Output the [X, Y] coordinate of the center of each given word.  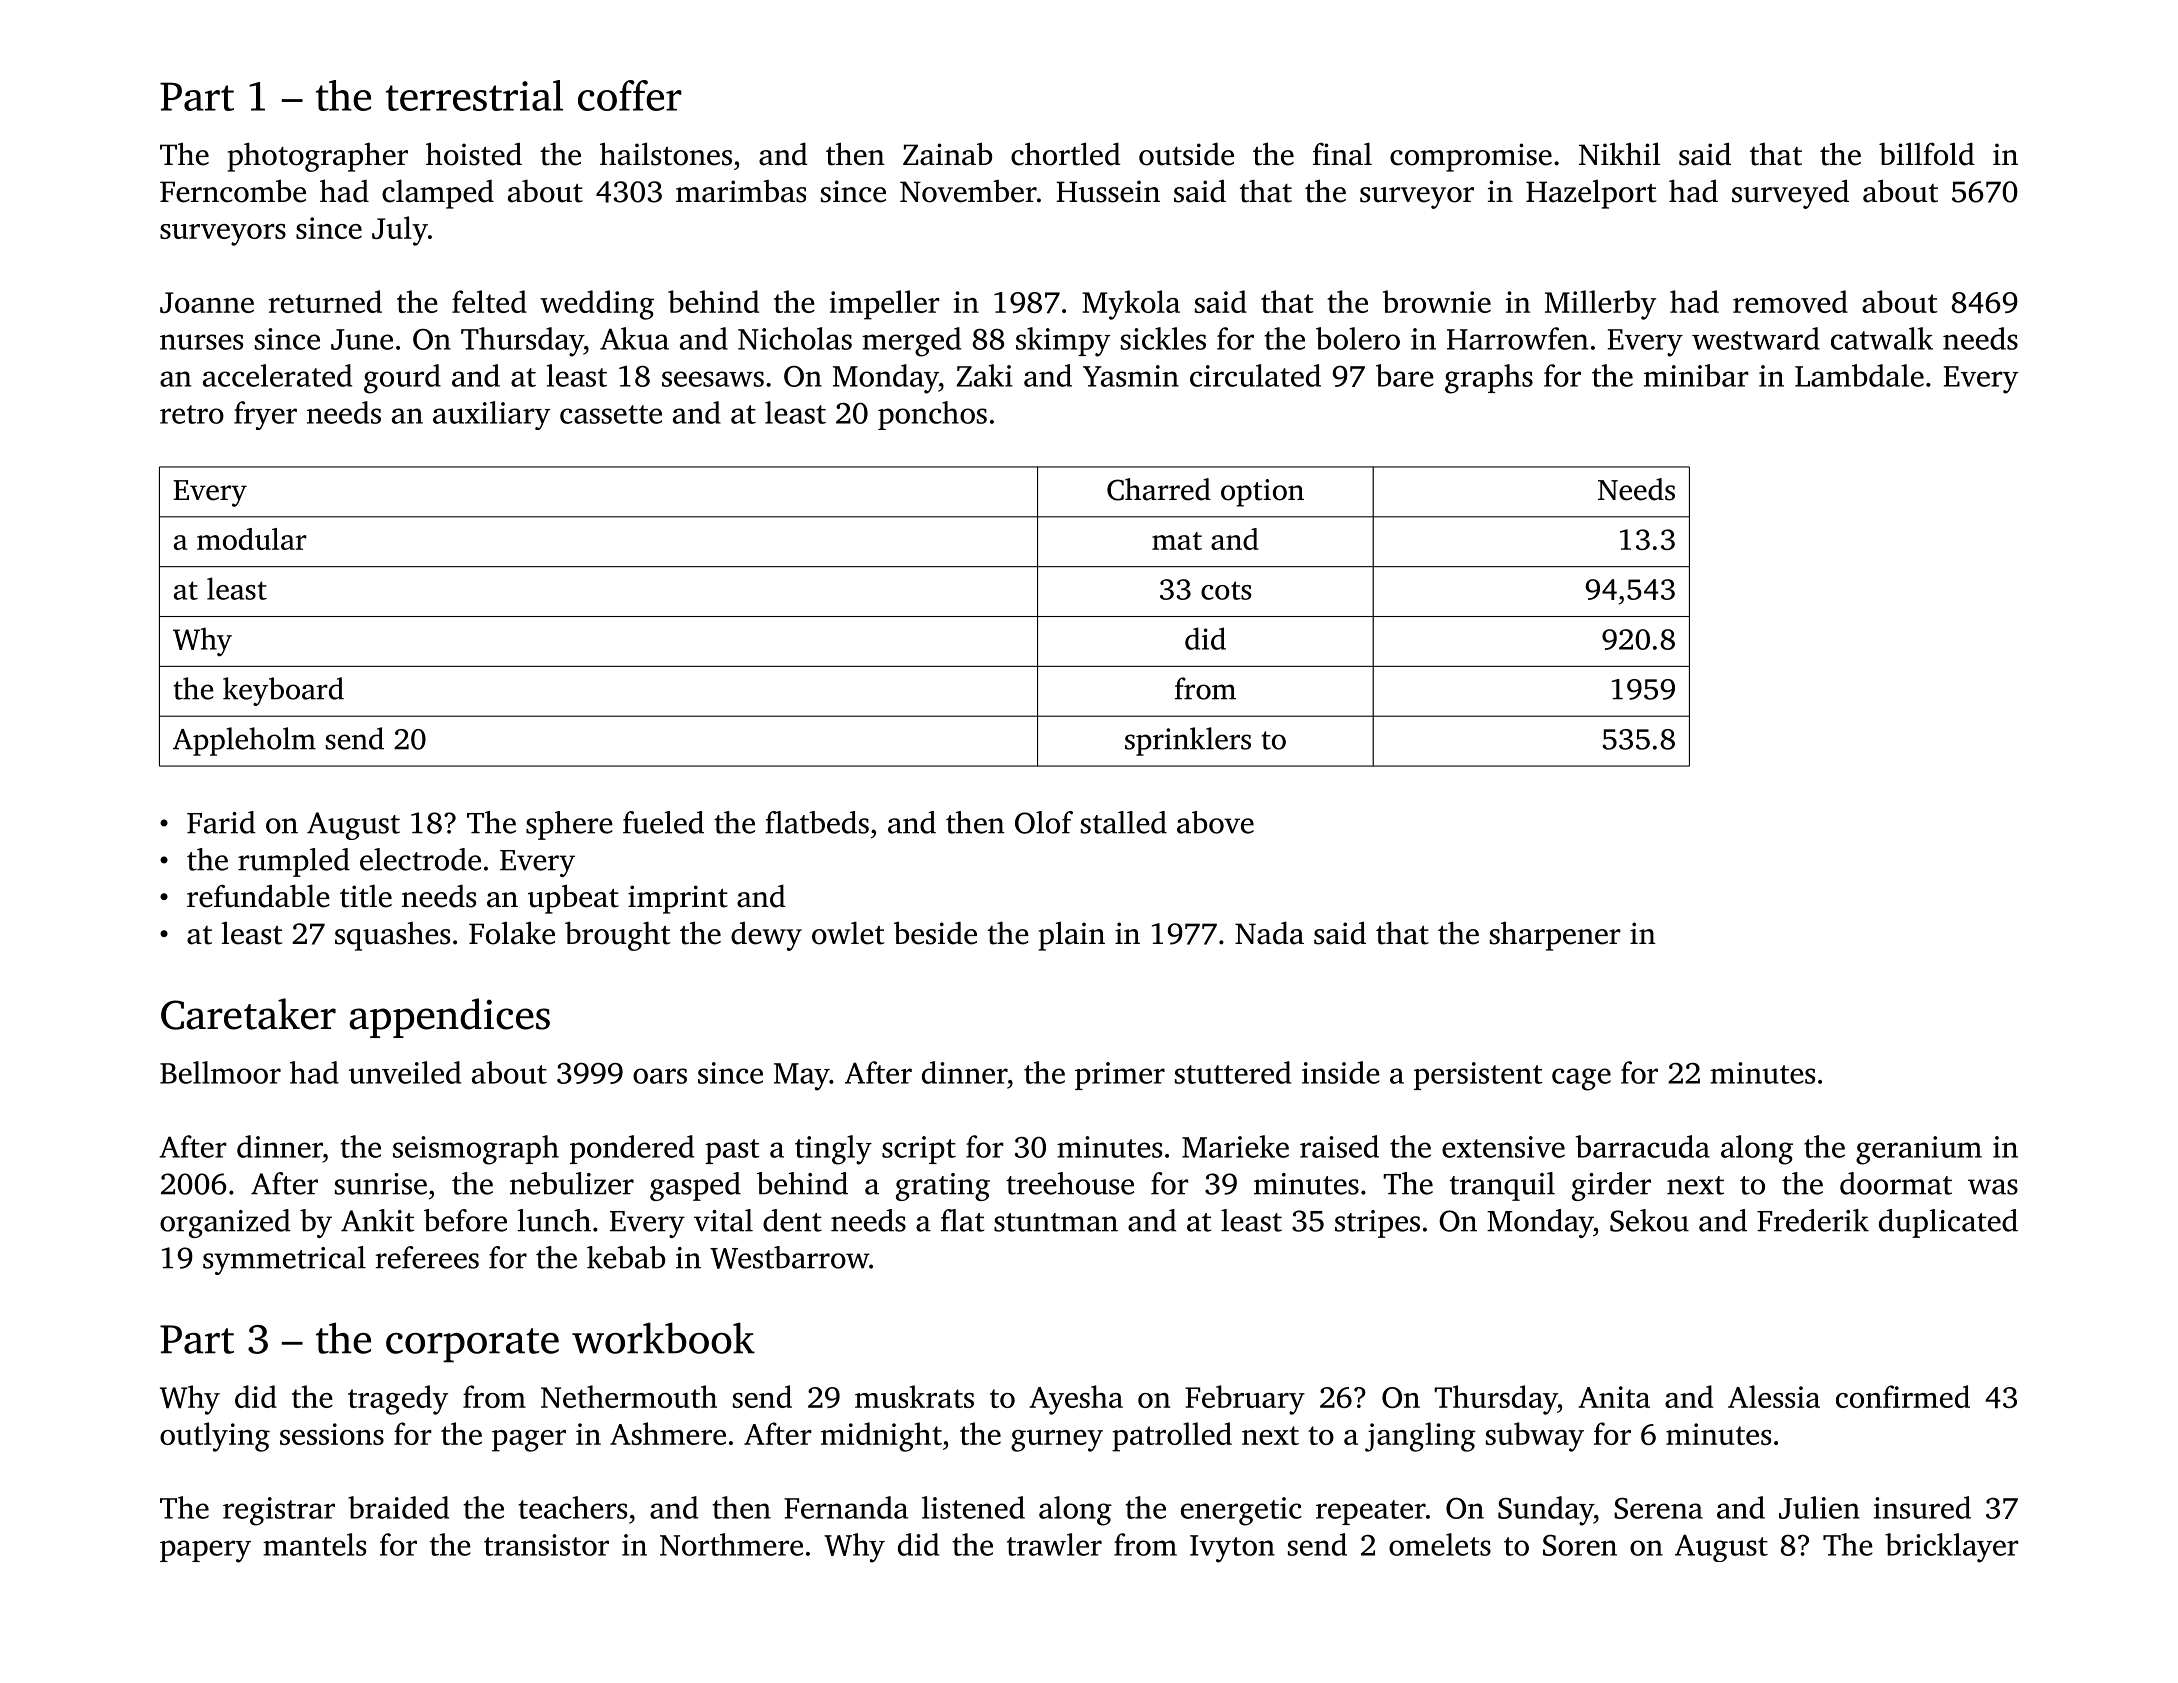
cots [1226, 590]
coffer [630, 95]
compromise [1471, 157]
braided [398, 1507]
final [1342, 154]
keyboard [283, 691]
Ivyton [1232, 1549]
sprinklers [1188, 741]
